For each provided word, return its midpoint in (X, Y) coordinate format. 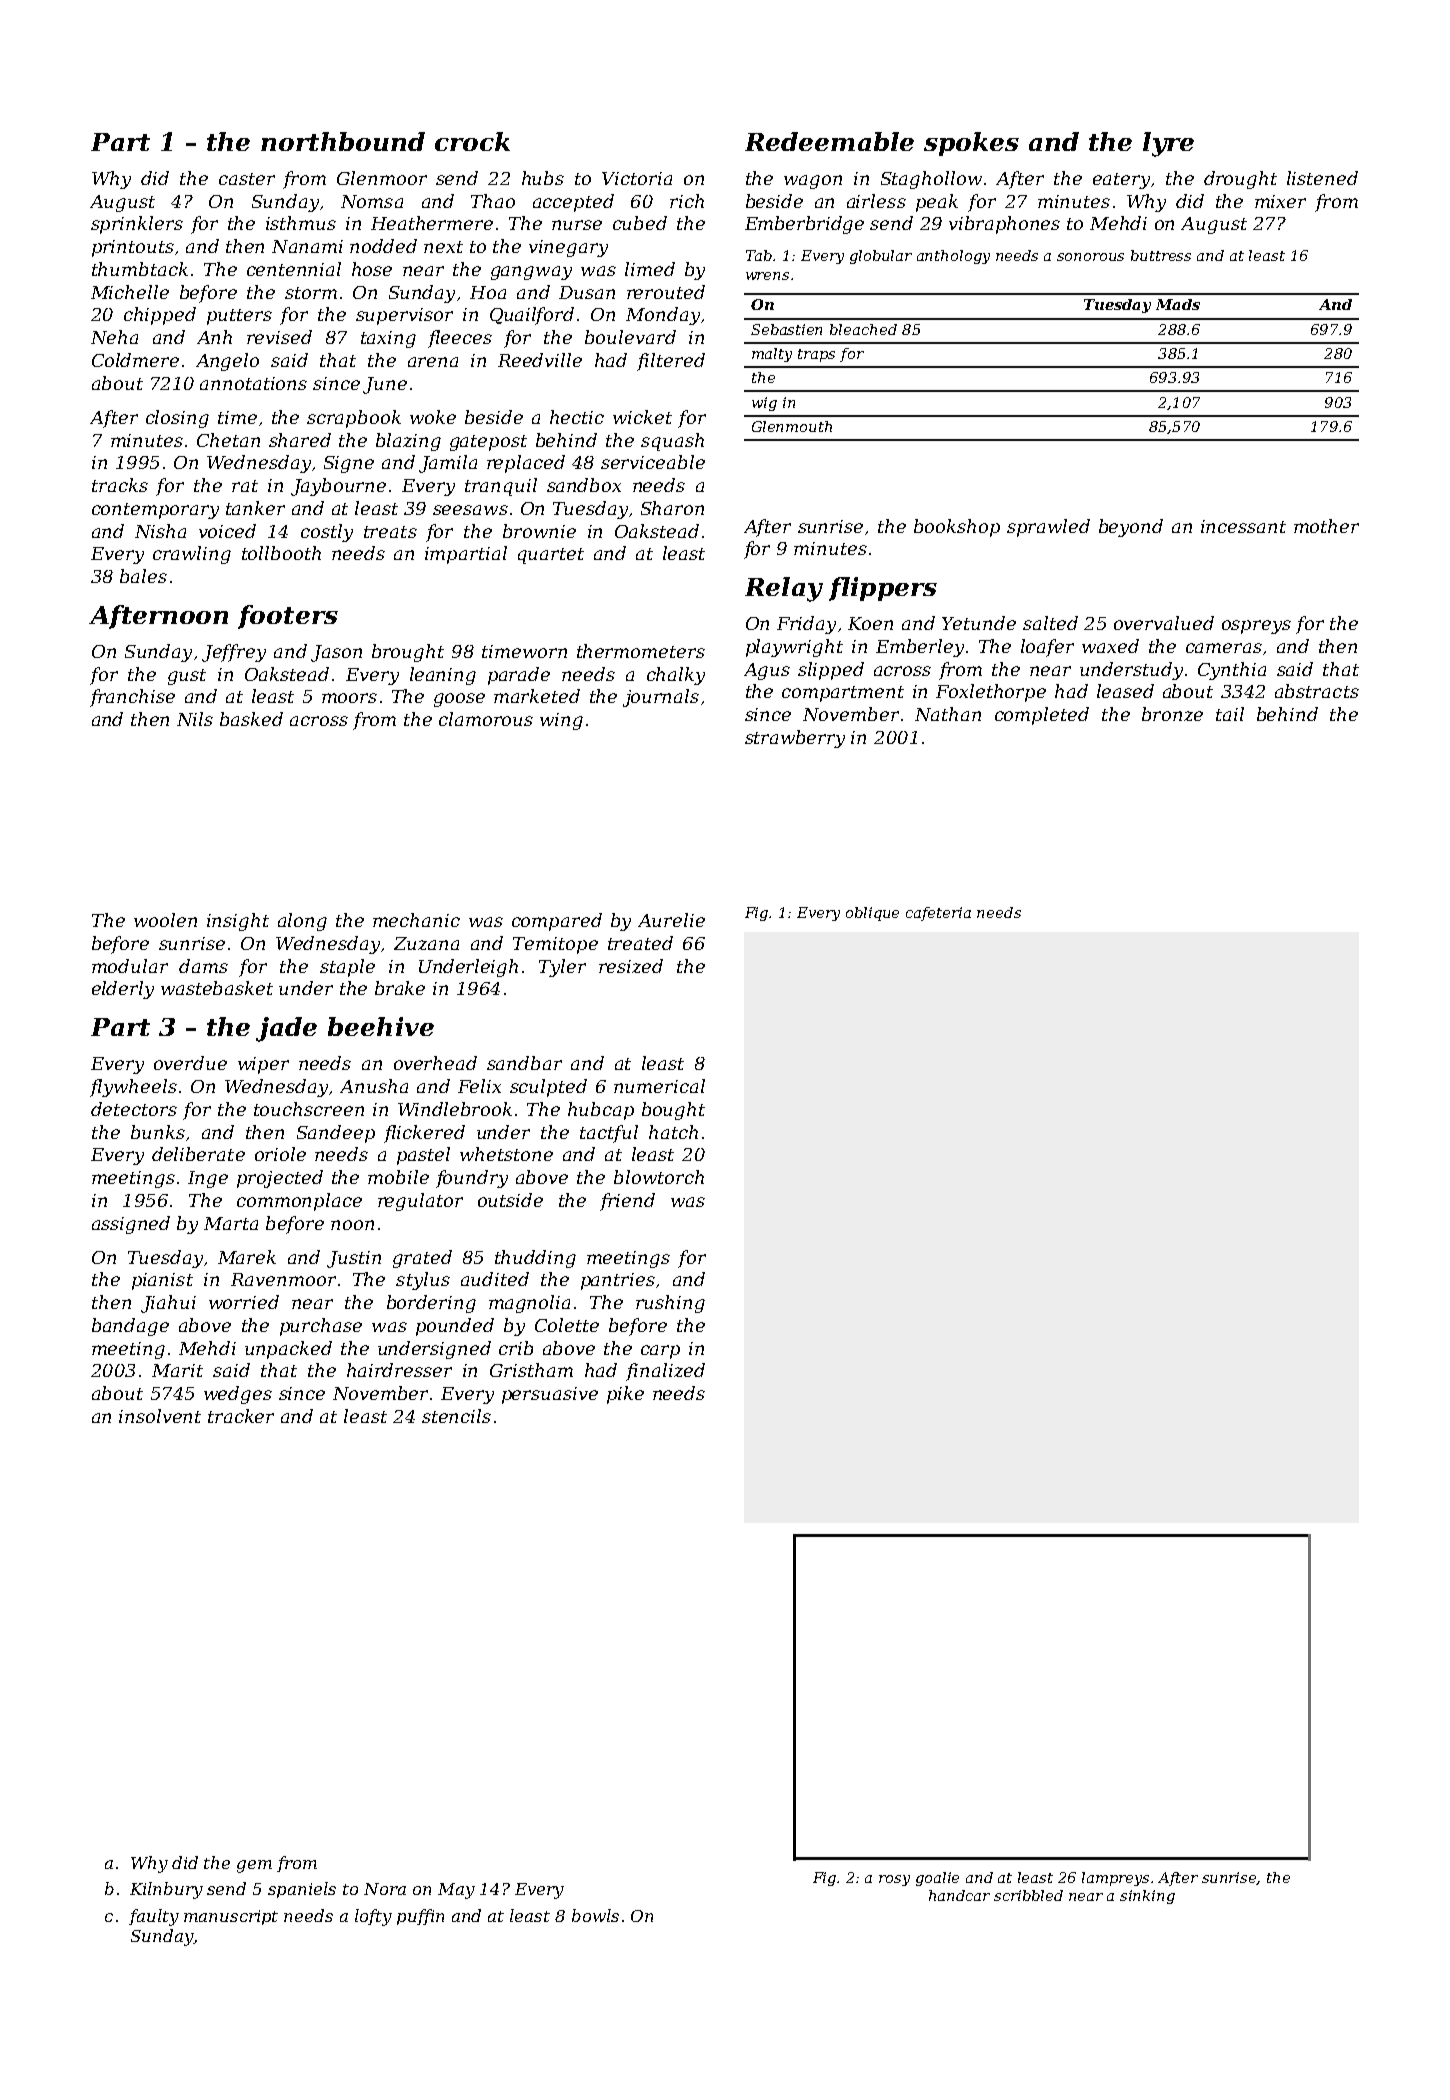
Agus (767, 671)
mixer (1280, 201)
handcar (959, 1895)
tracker (241, 1416)
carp (660, 1352)
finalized (665, 1372)
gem (254, 1866)
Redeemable (829, 141)
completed (1042, 716)
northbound (343, 141)
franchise (132, 698)
